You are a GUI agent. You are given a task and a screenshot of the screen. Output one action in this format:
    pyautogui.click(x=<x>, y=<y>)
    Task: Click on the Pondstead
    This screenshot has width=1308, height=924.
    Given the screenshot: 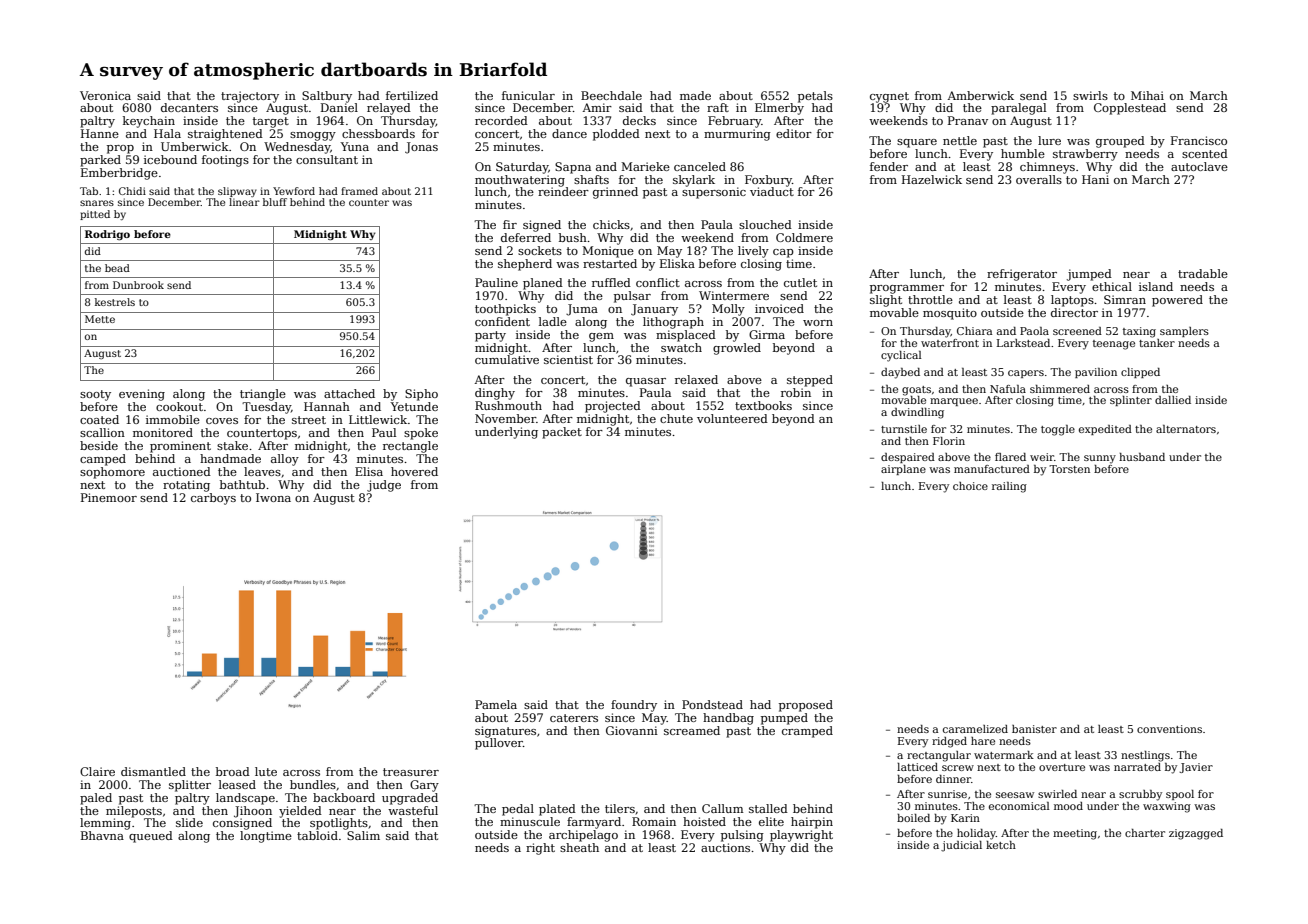 What is the action you would take?
    pyautogui.click(x=712, y=704)
